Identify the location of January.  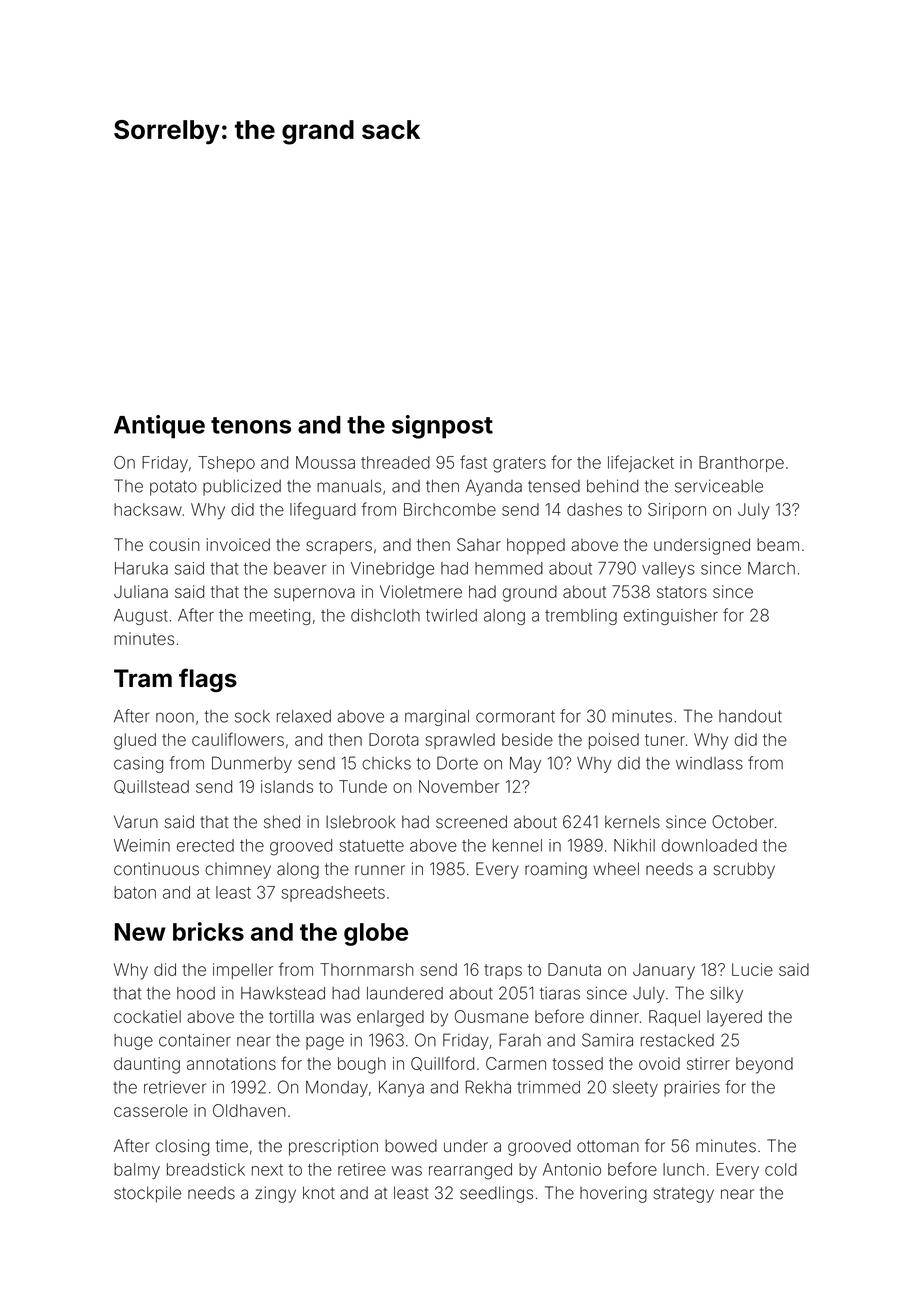
(664, 971).
